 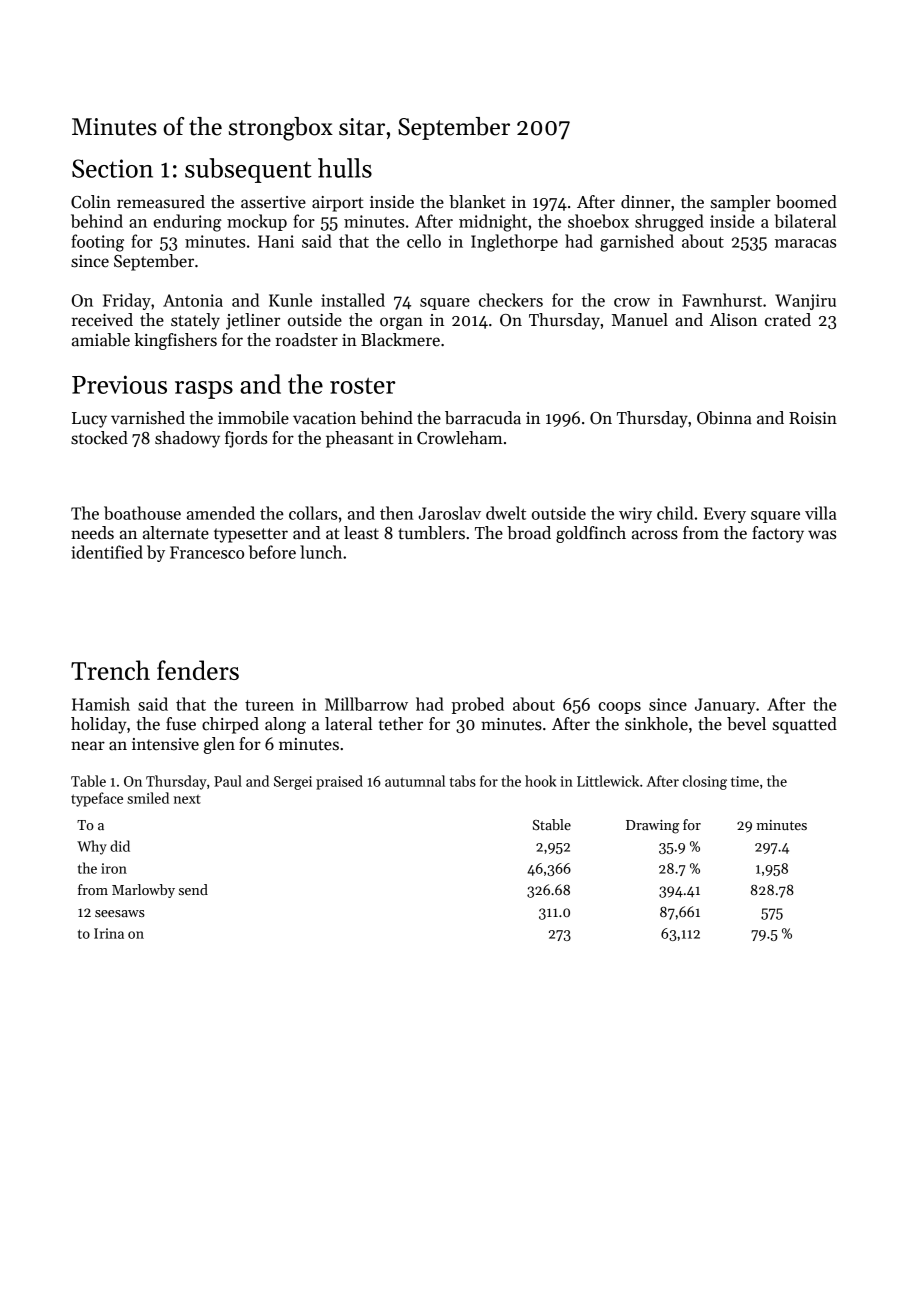 I want to click on cello, so click(x=424, y=241).
